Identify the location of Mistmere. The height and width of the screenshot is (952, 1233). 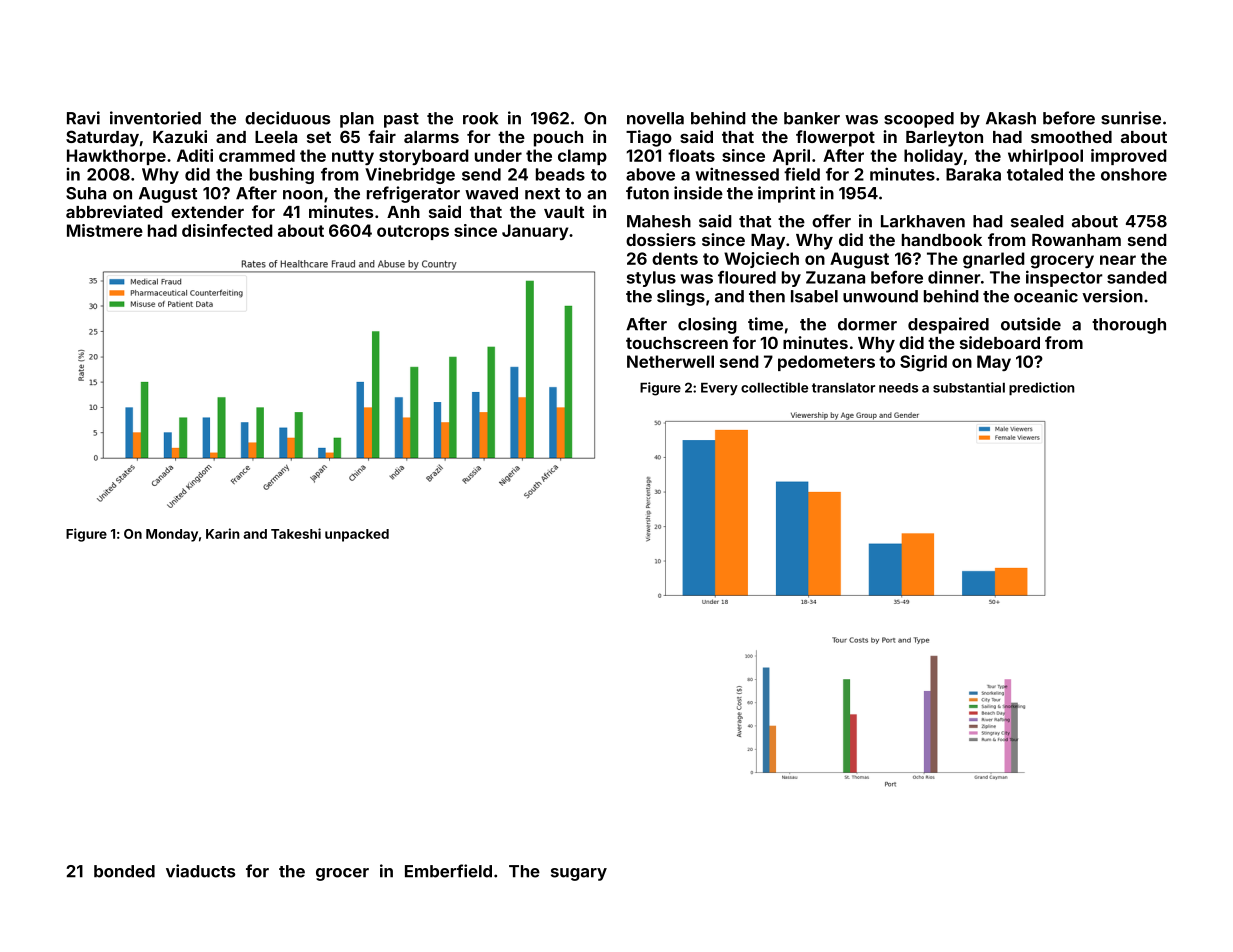
(105, 230).
